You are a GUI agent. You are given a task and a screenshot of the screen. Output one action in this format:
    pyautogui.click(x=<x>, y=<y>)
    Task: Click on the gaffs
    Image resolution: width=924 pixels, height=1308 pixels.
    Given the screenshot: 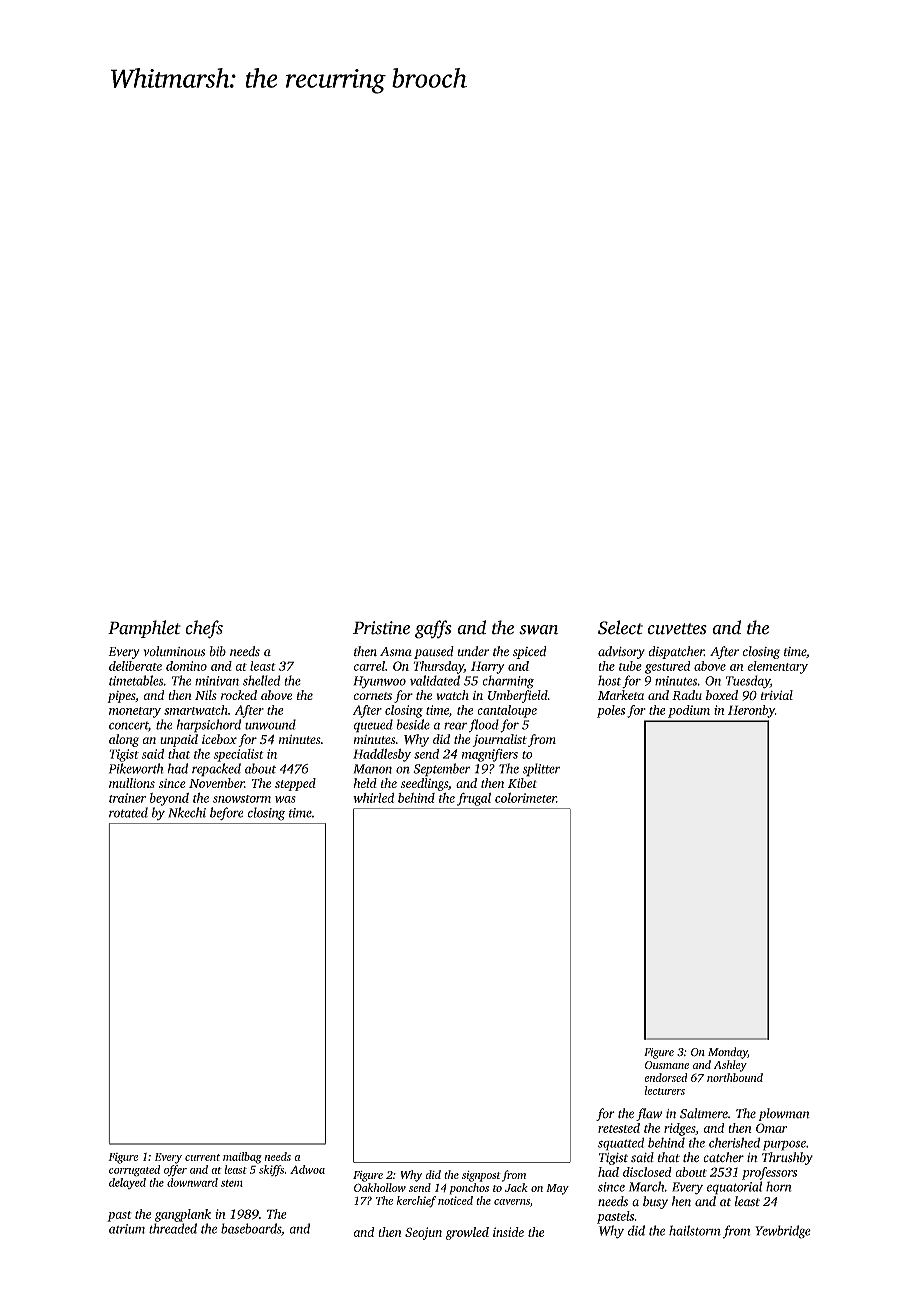 What is the action you would take?
    pyautogui.click(x=433, y=629)
